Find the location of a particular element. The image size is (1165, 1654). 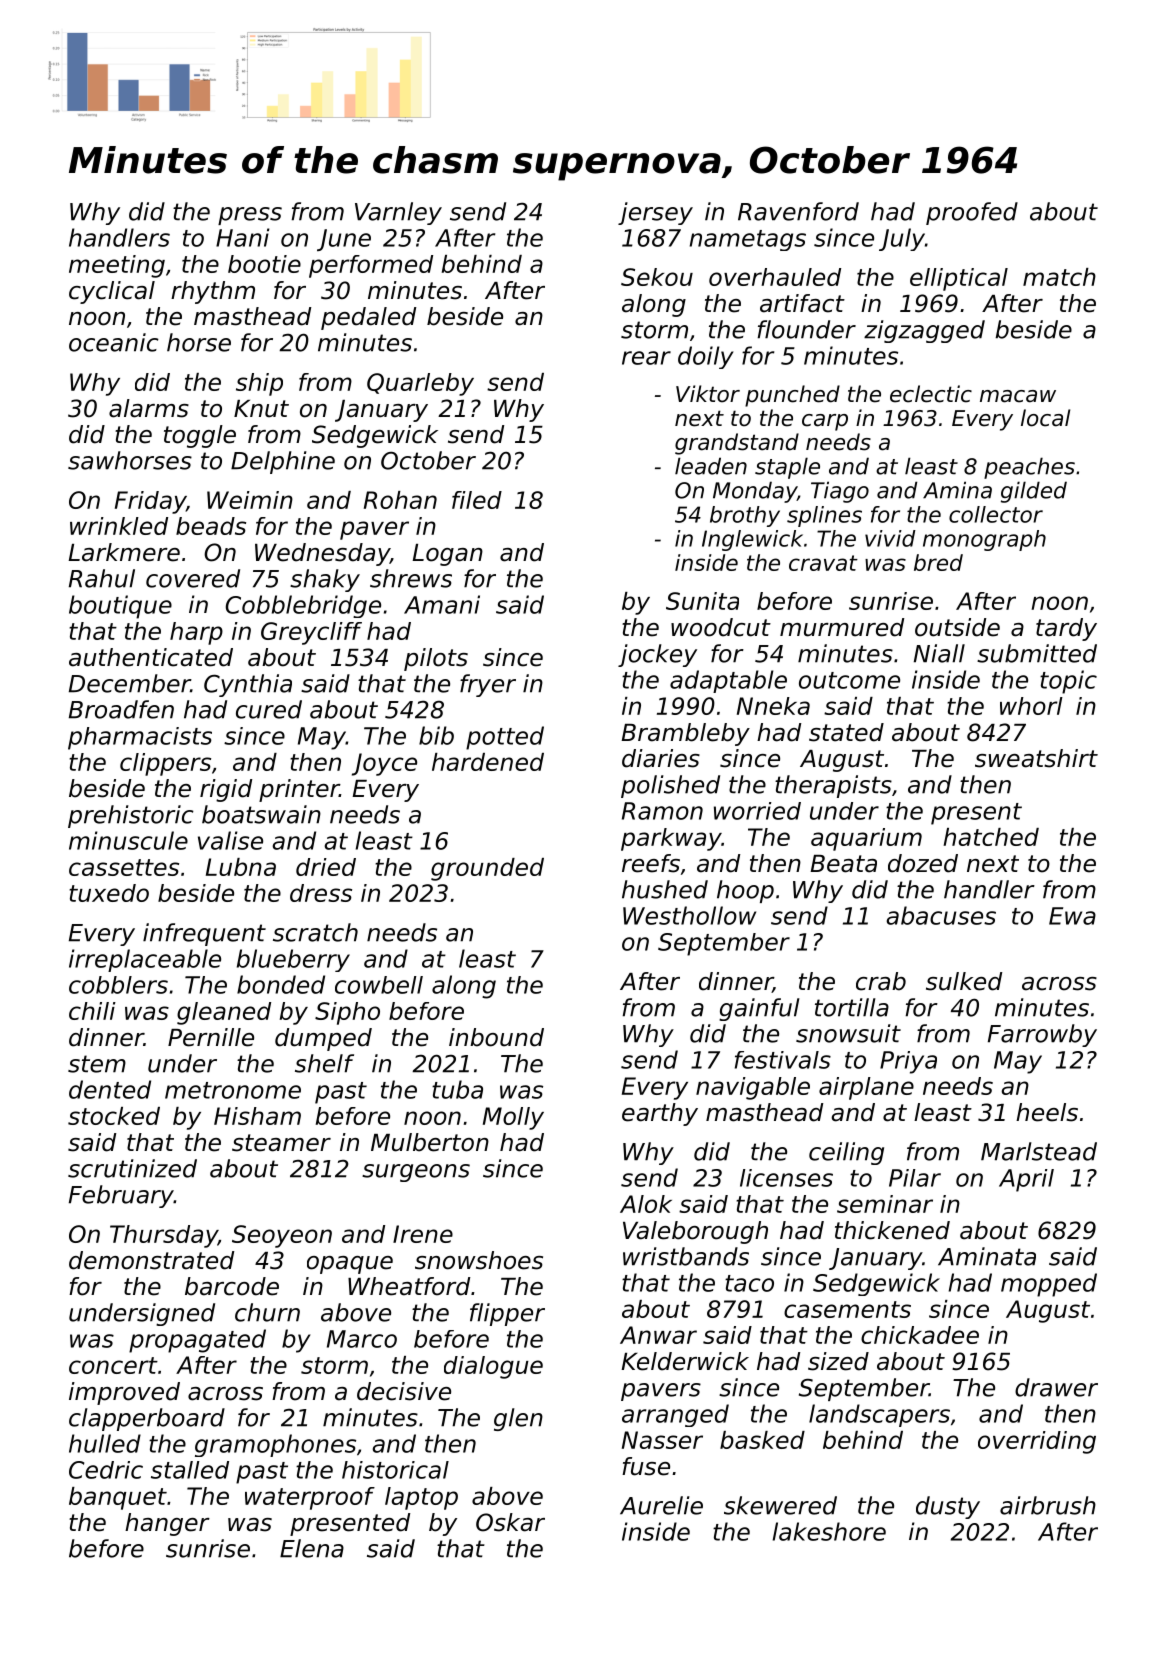

Farrowby is located at coordinates (1042, 1035).
